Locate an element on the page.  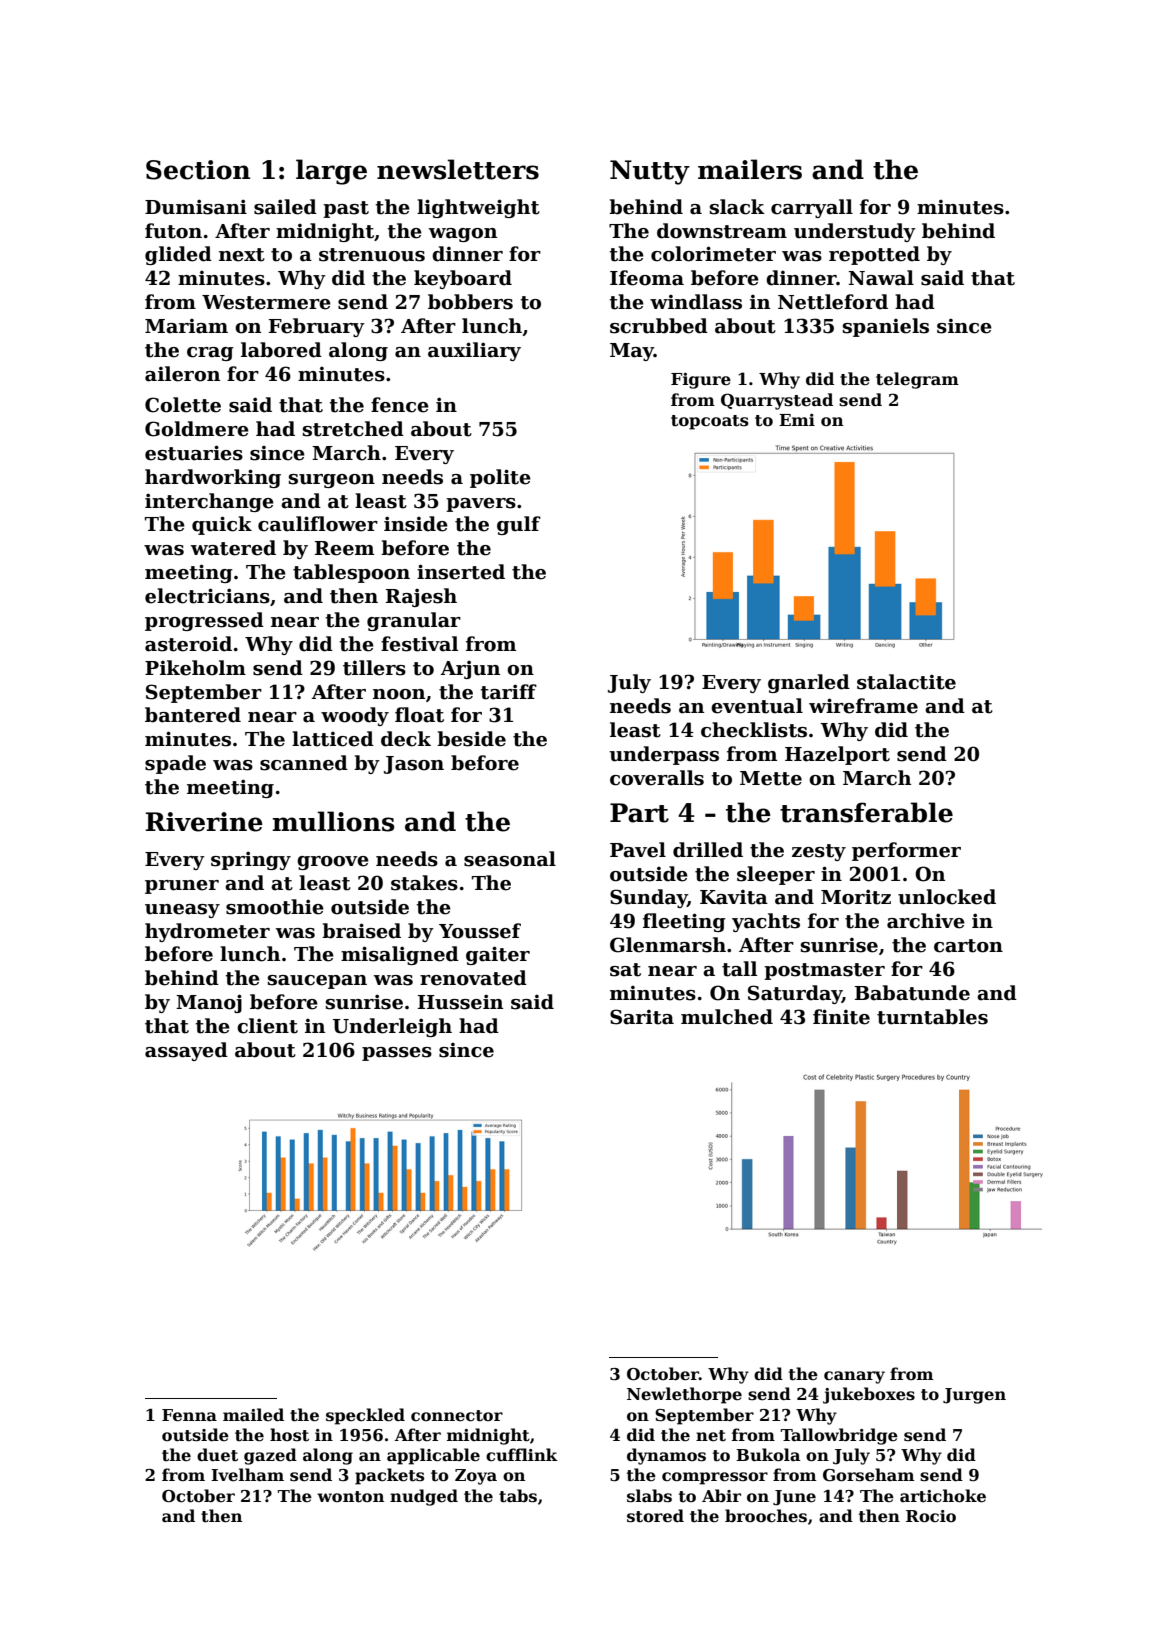
Sarita is located at coordinates (642, 1017).
